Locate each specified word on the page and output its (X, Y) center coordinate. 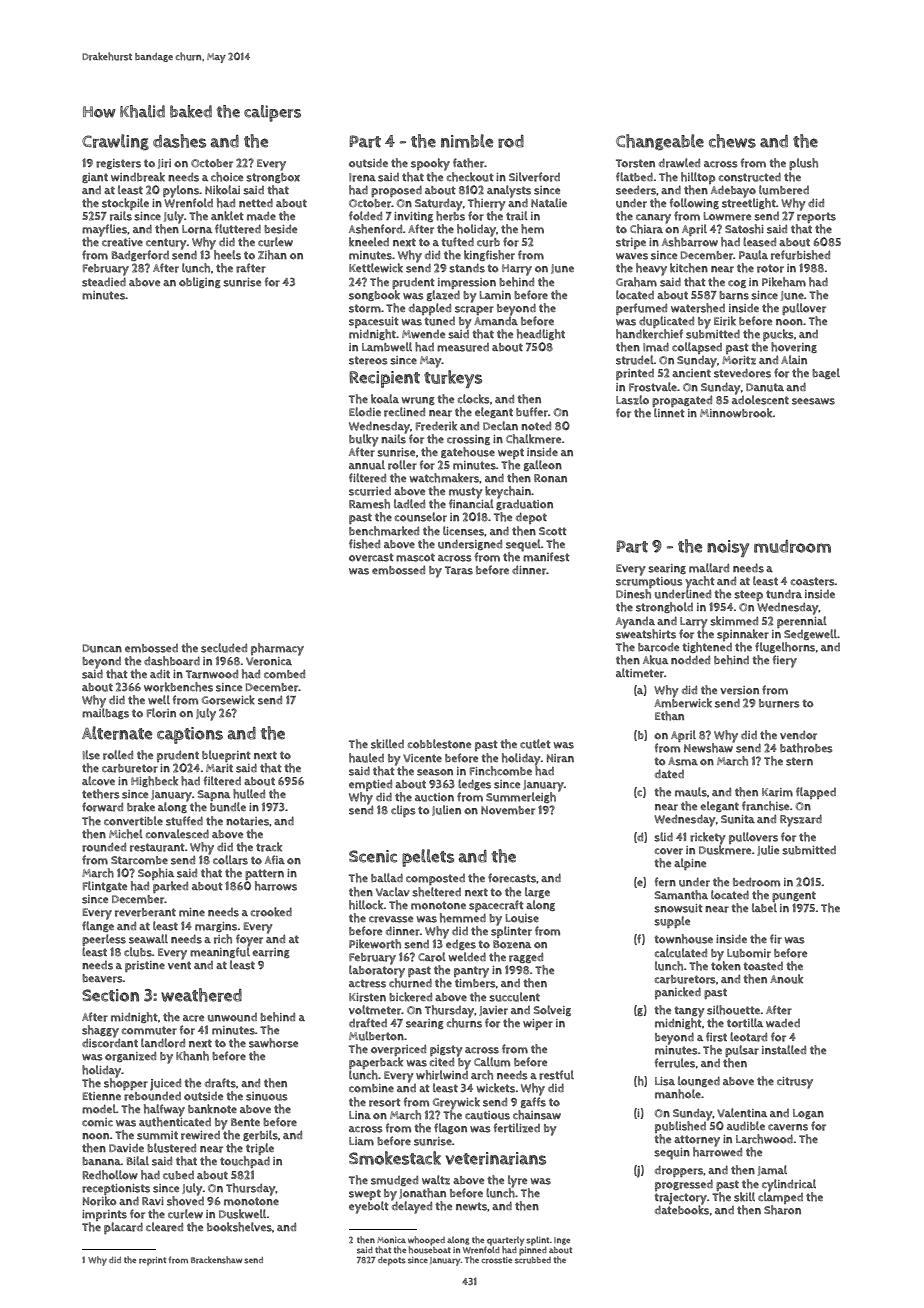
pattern (264, 874)
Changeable (660, 142)
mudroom (792, 546)
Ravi (153, 1201)
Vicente (422, 758)
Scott (553, 531)
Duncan (102, 648)
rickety (708, 838)
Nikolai (222, 190)
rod (511, 141)
